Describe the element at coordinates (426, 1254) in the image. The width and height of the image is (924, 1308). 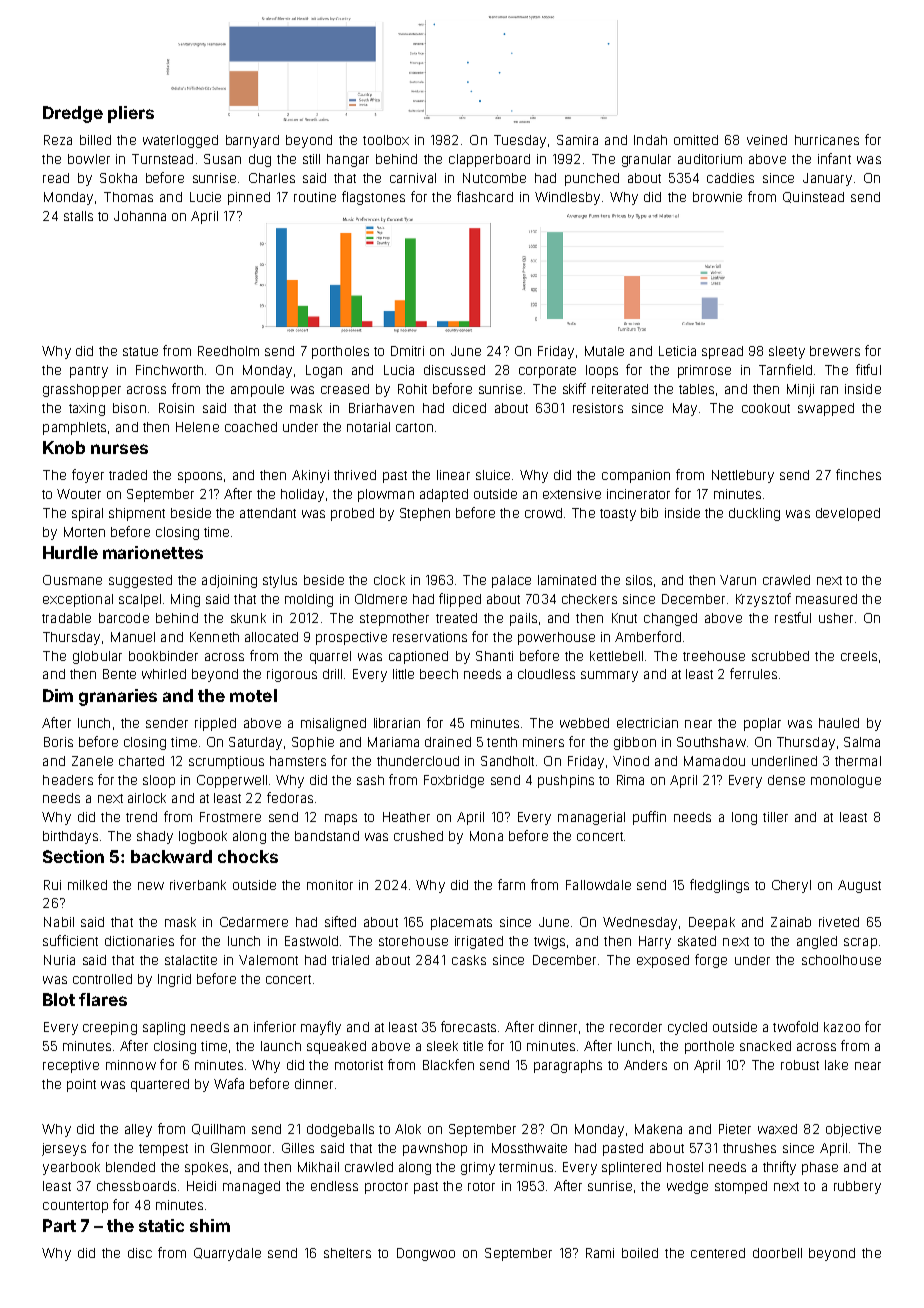
I see `Dongwoo` at that location.
